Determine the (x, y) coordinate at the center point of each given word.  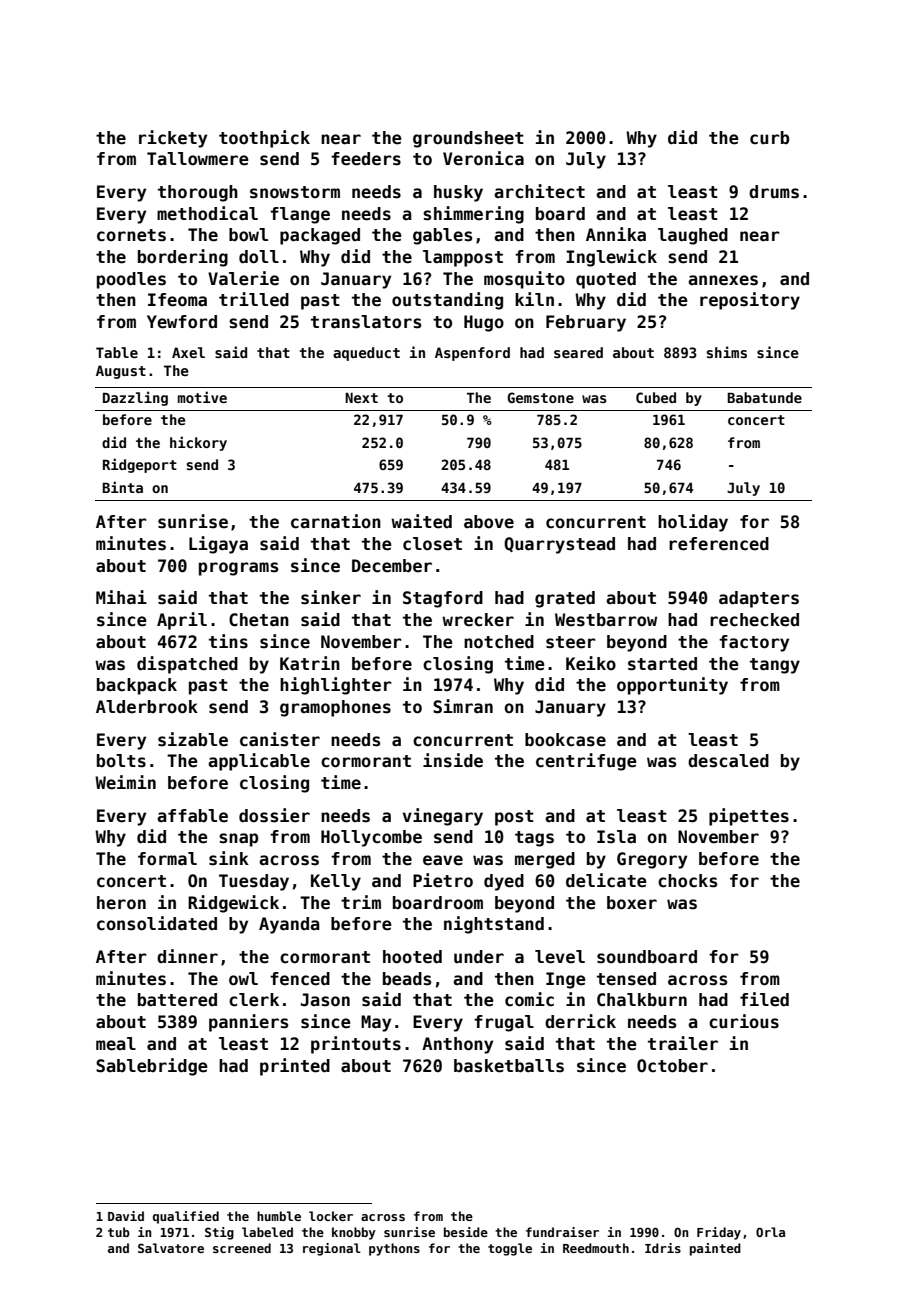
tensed (626, 979)
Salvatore (171, 1248)
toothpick (264, 139)
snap (238, 840)
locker (331, 1216)
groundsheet (468, 139)
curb (769, 138)
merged (545, 860)
